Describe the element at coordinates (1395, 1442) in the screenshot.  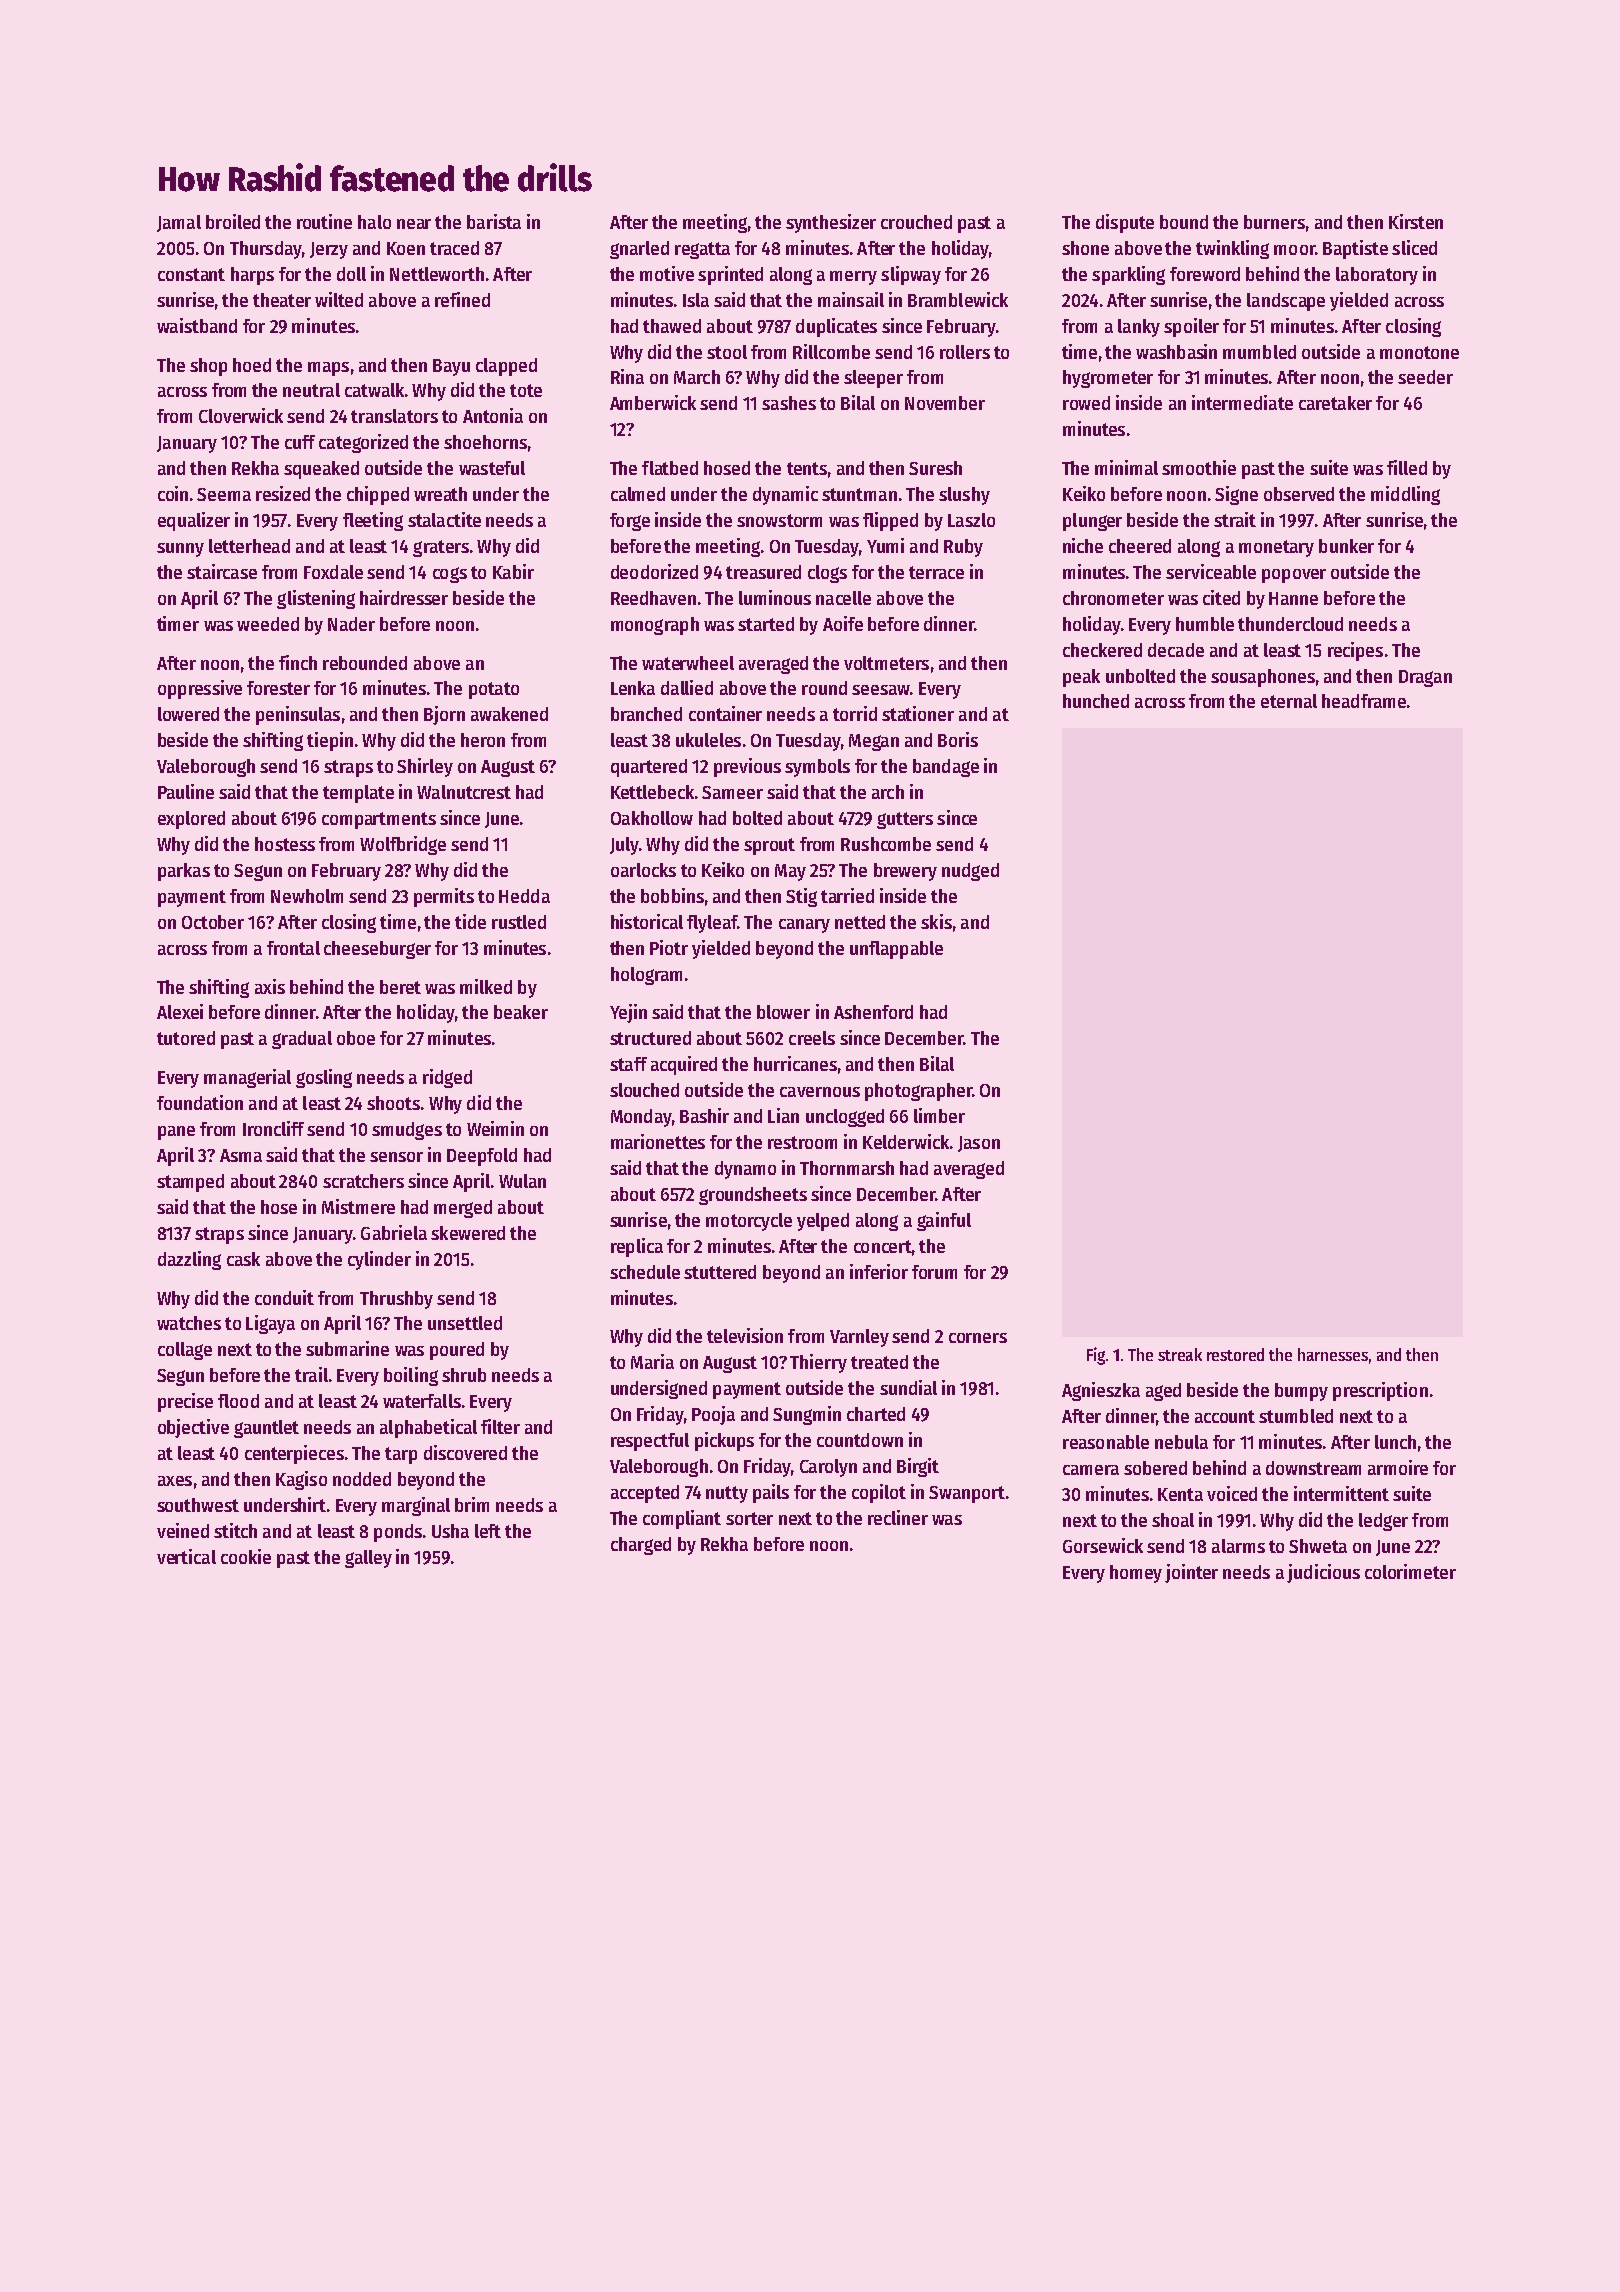
I see `lunch` at that location.
